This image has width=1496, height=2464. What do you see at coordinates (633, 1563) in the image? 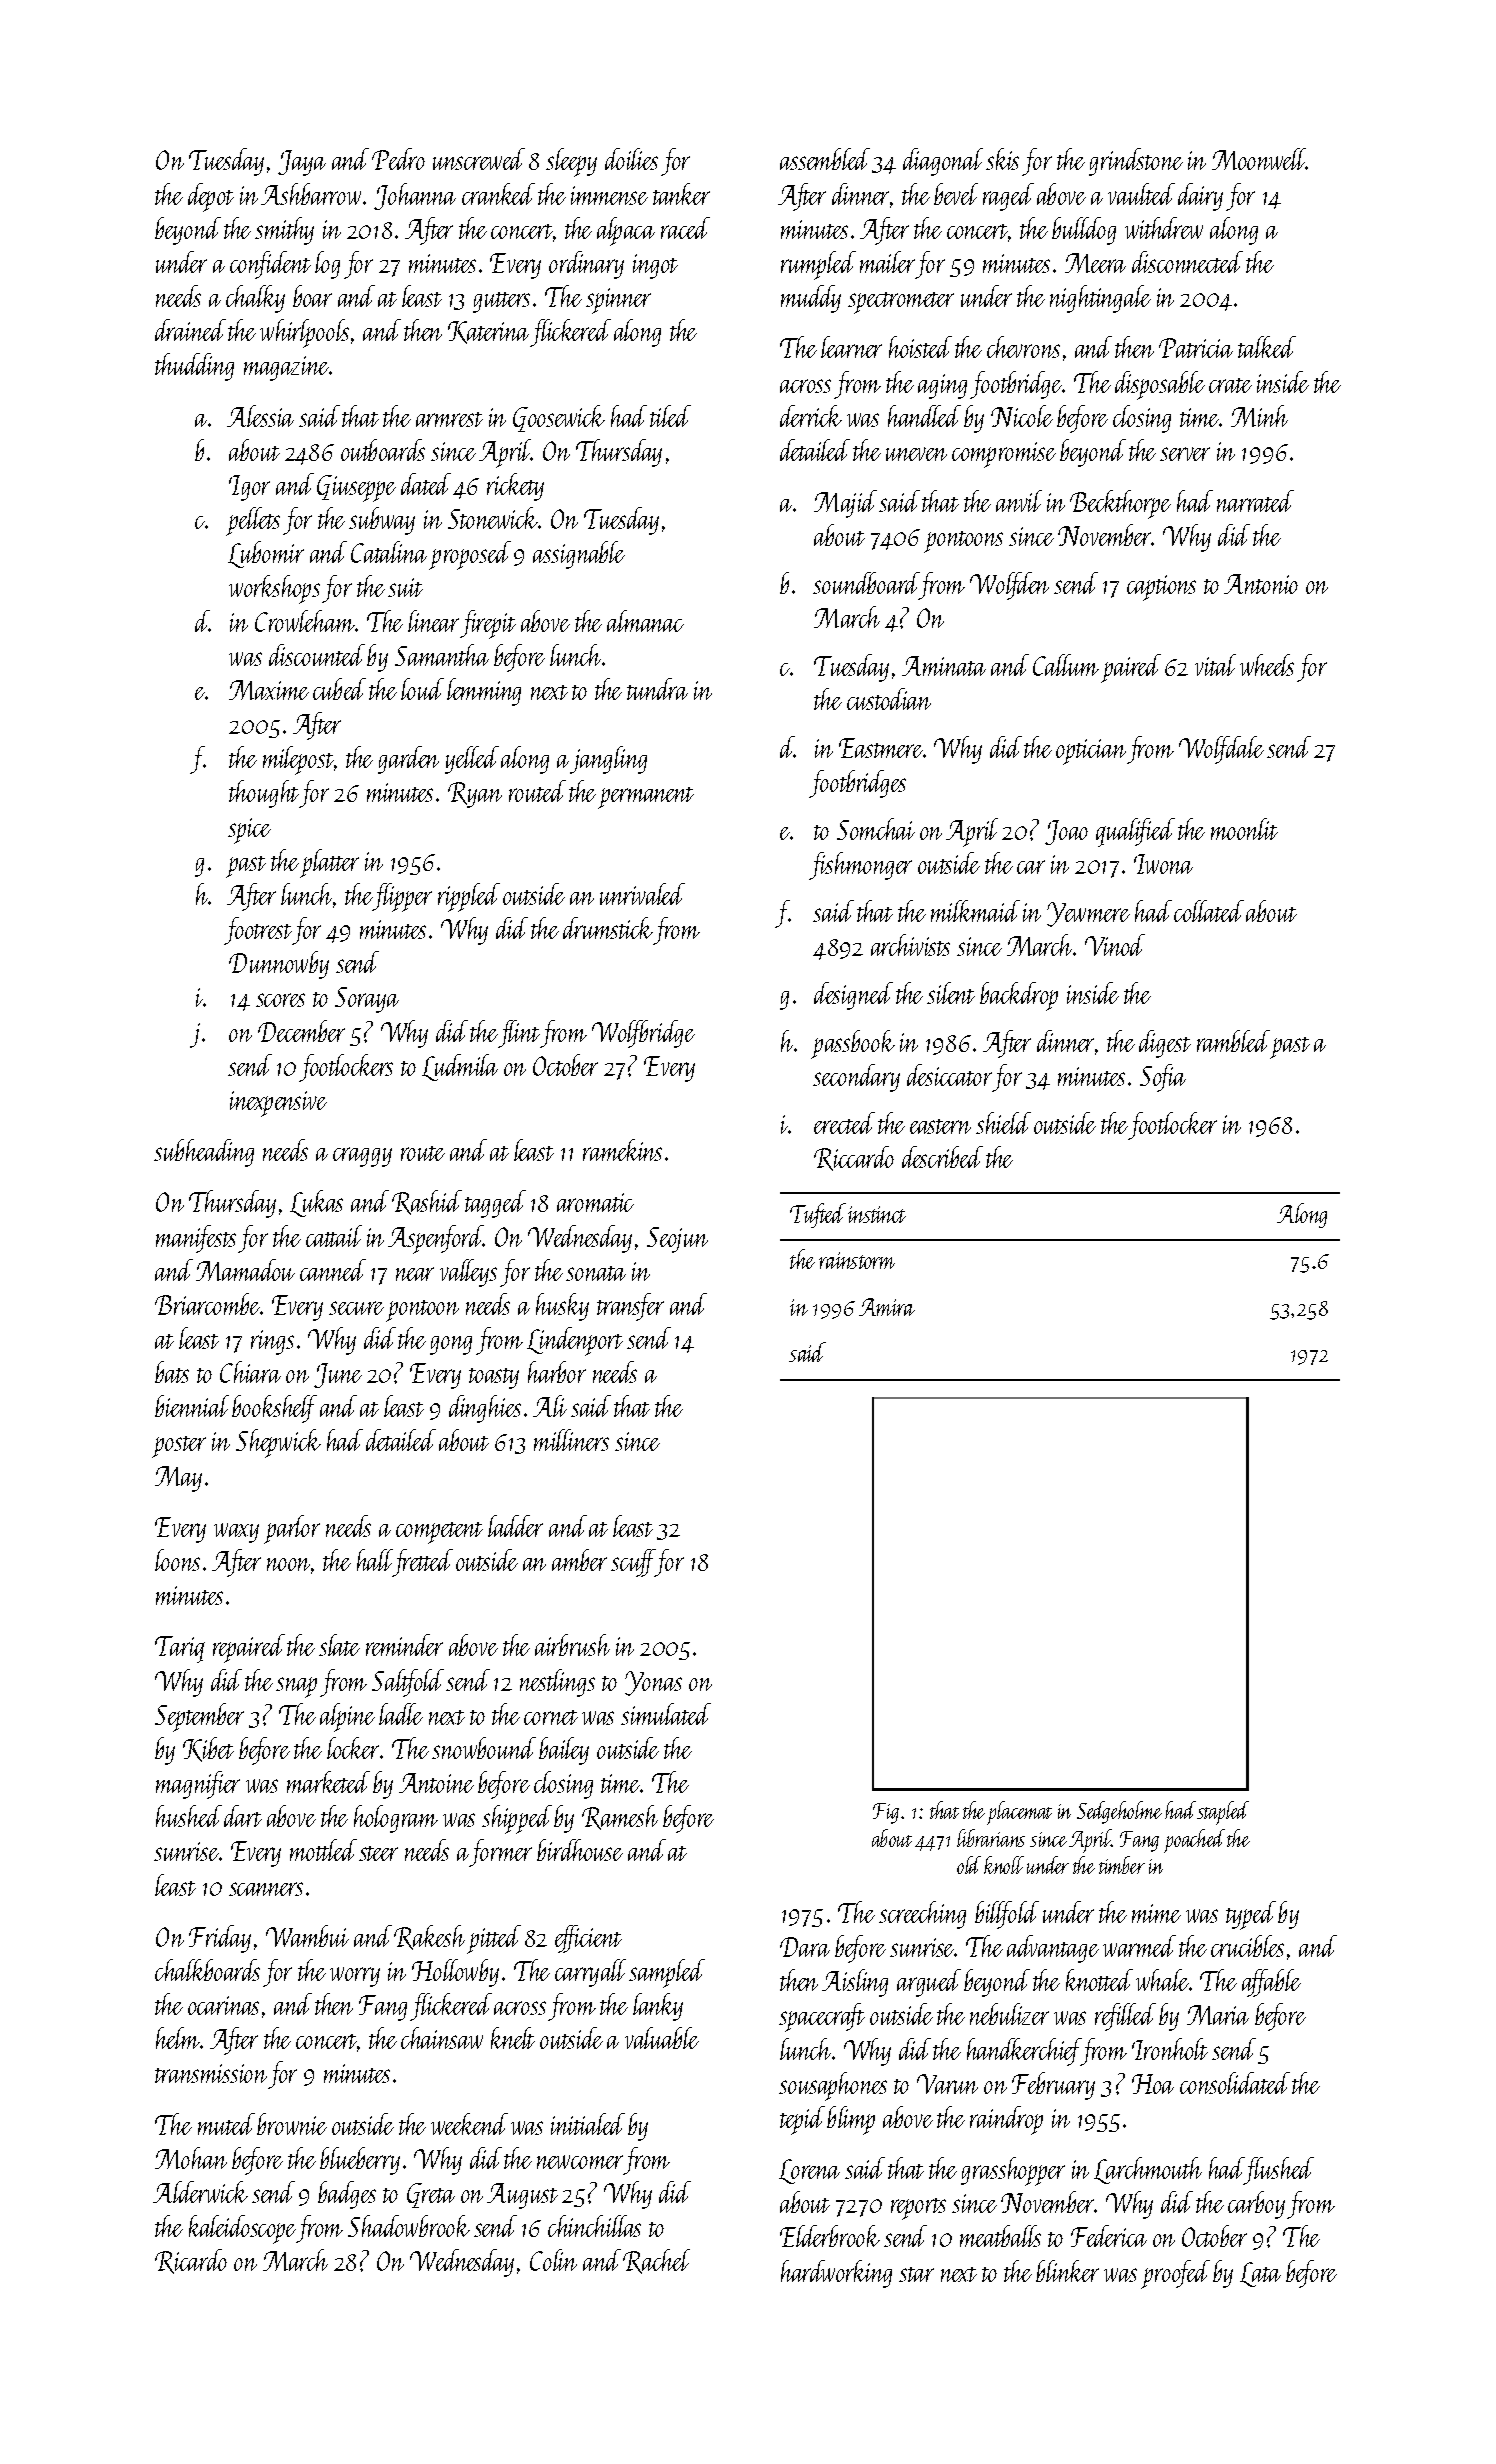
I see `scuff` at bounding box center [633, 1563].
